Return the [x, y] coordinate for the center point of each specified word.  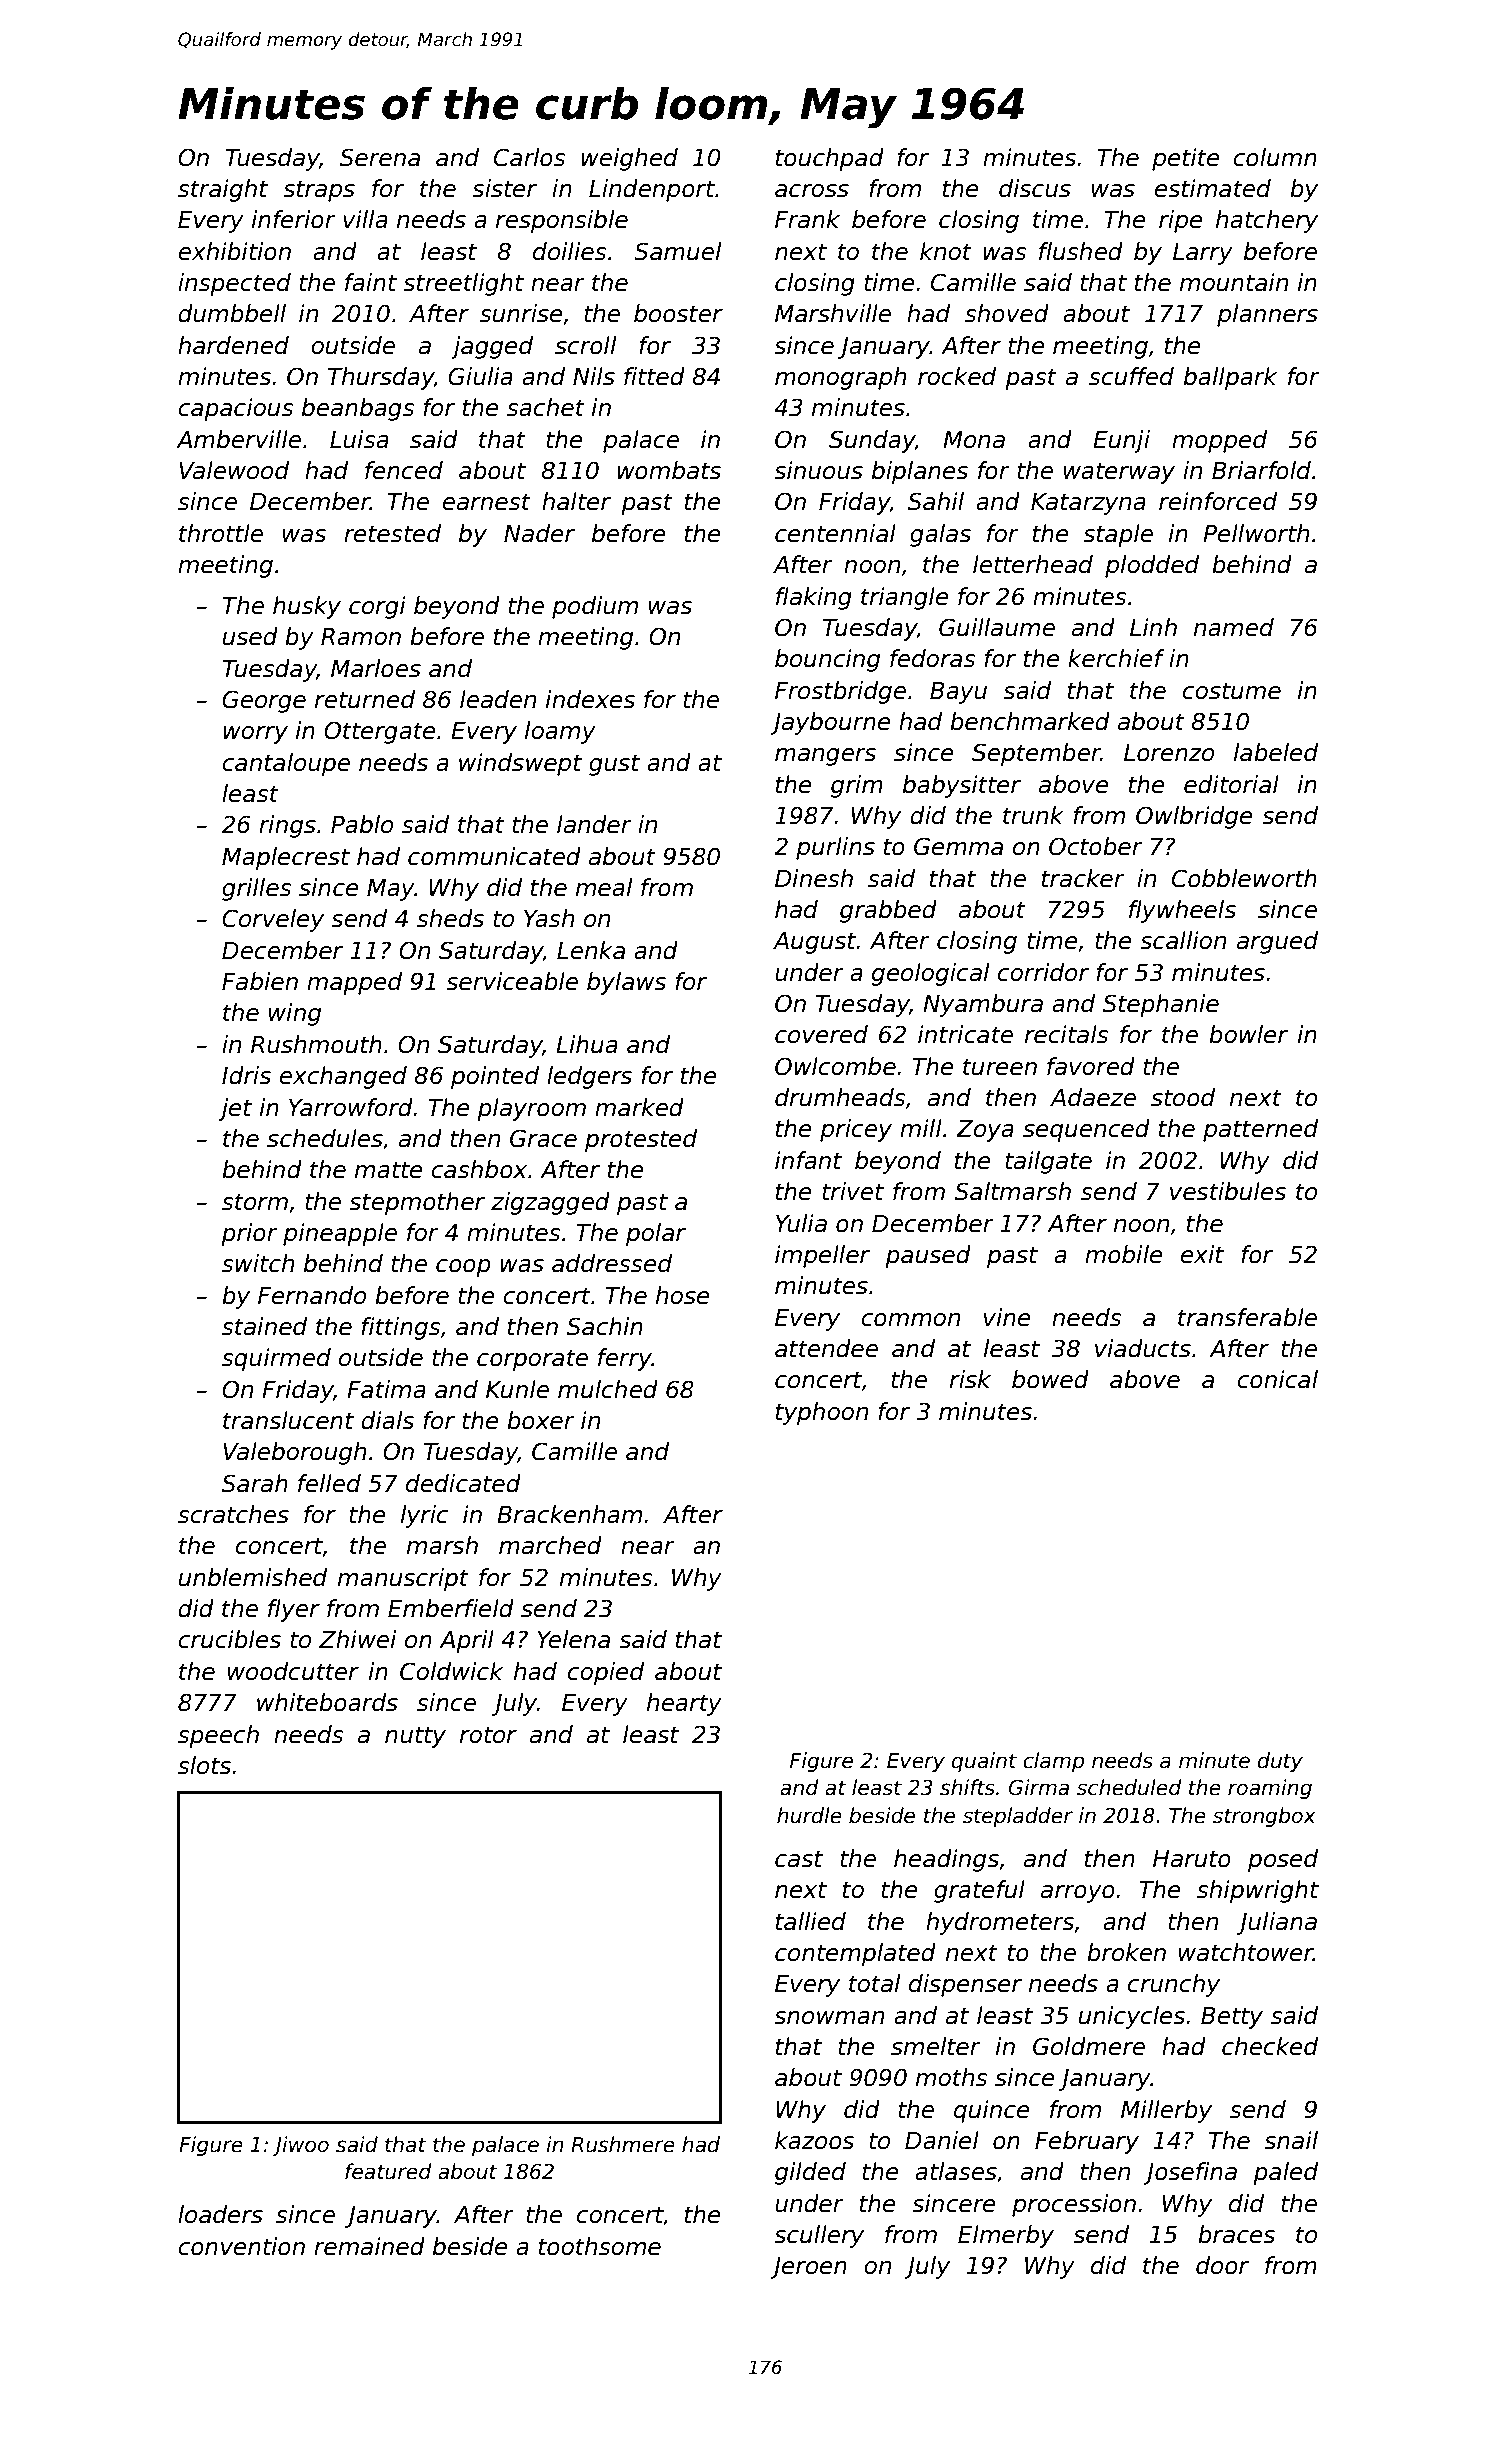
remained [369, 2246]
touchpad [830, 159]
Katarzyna [1088, 504]
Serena [380, 157]
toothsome [600, 2246]
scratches [233, 1514]
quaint [984, 1762]
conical [1277, 1379]
